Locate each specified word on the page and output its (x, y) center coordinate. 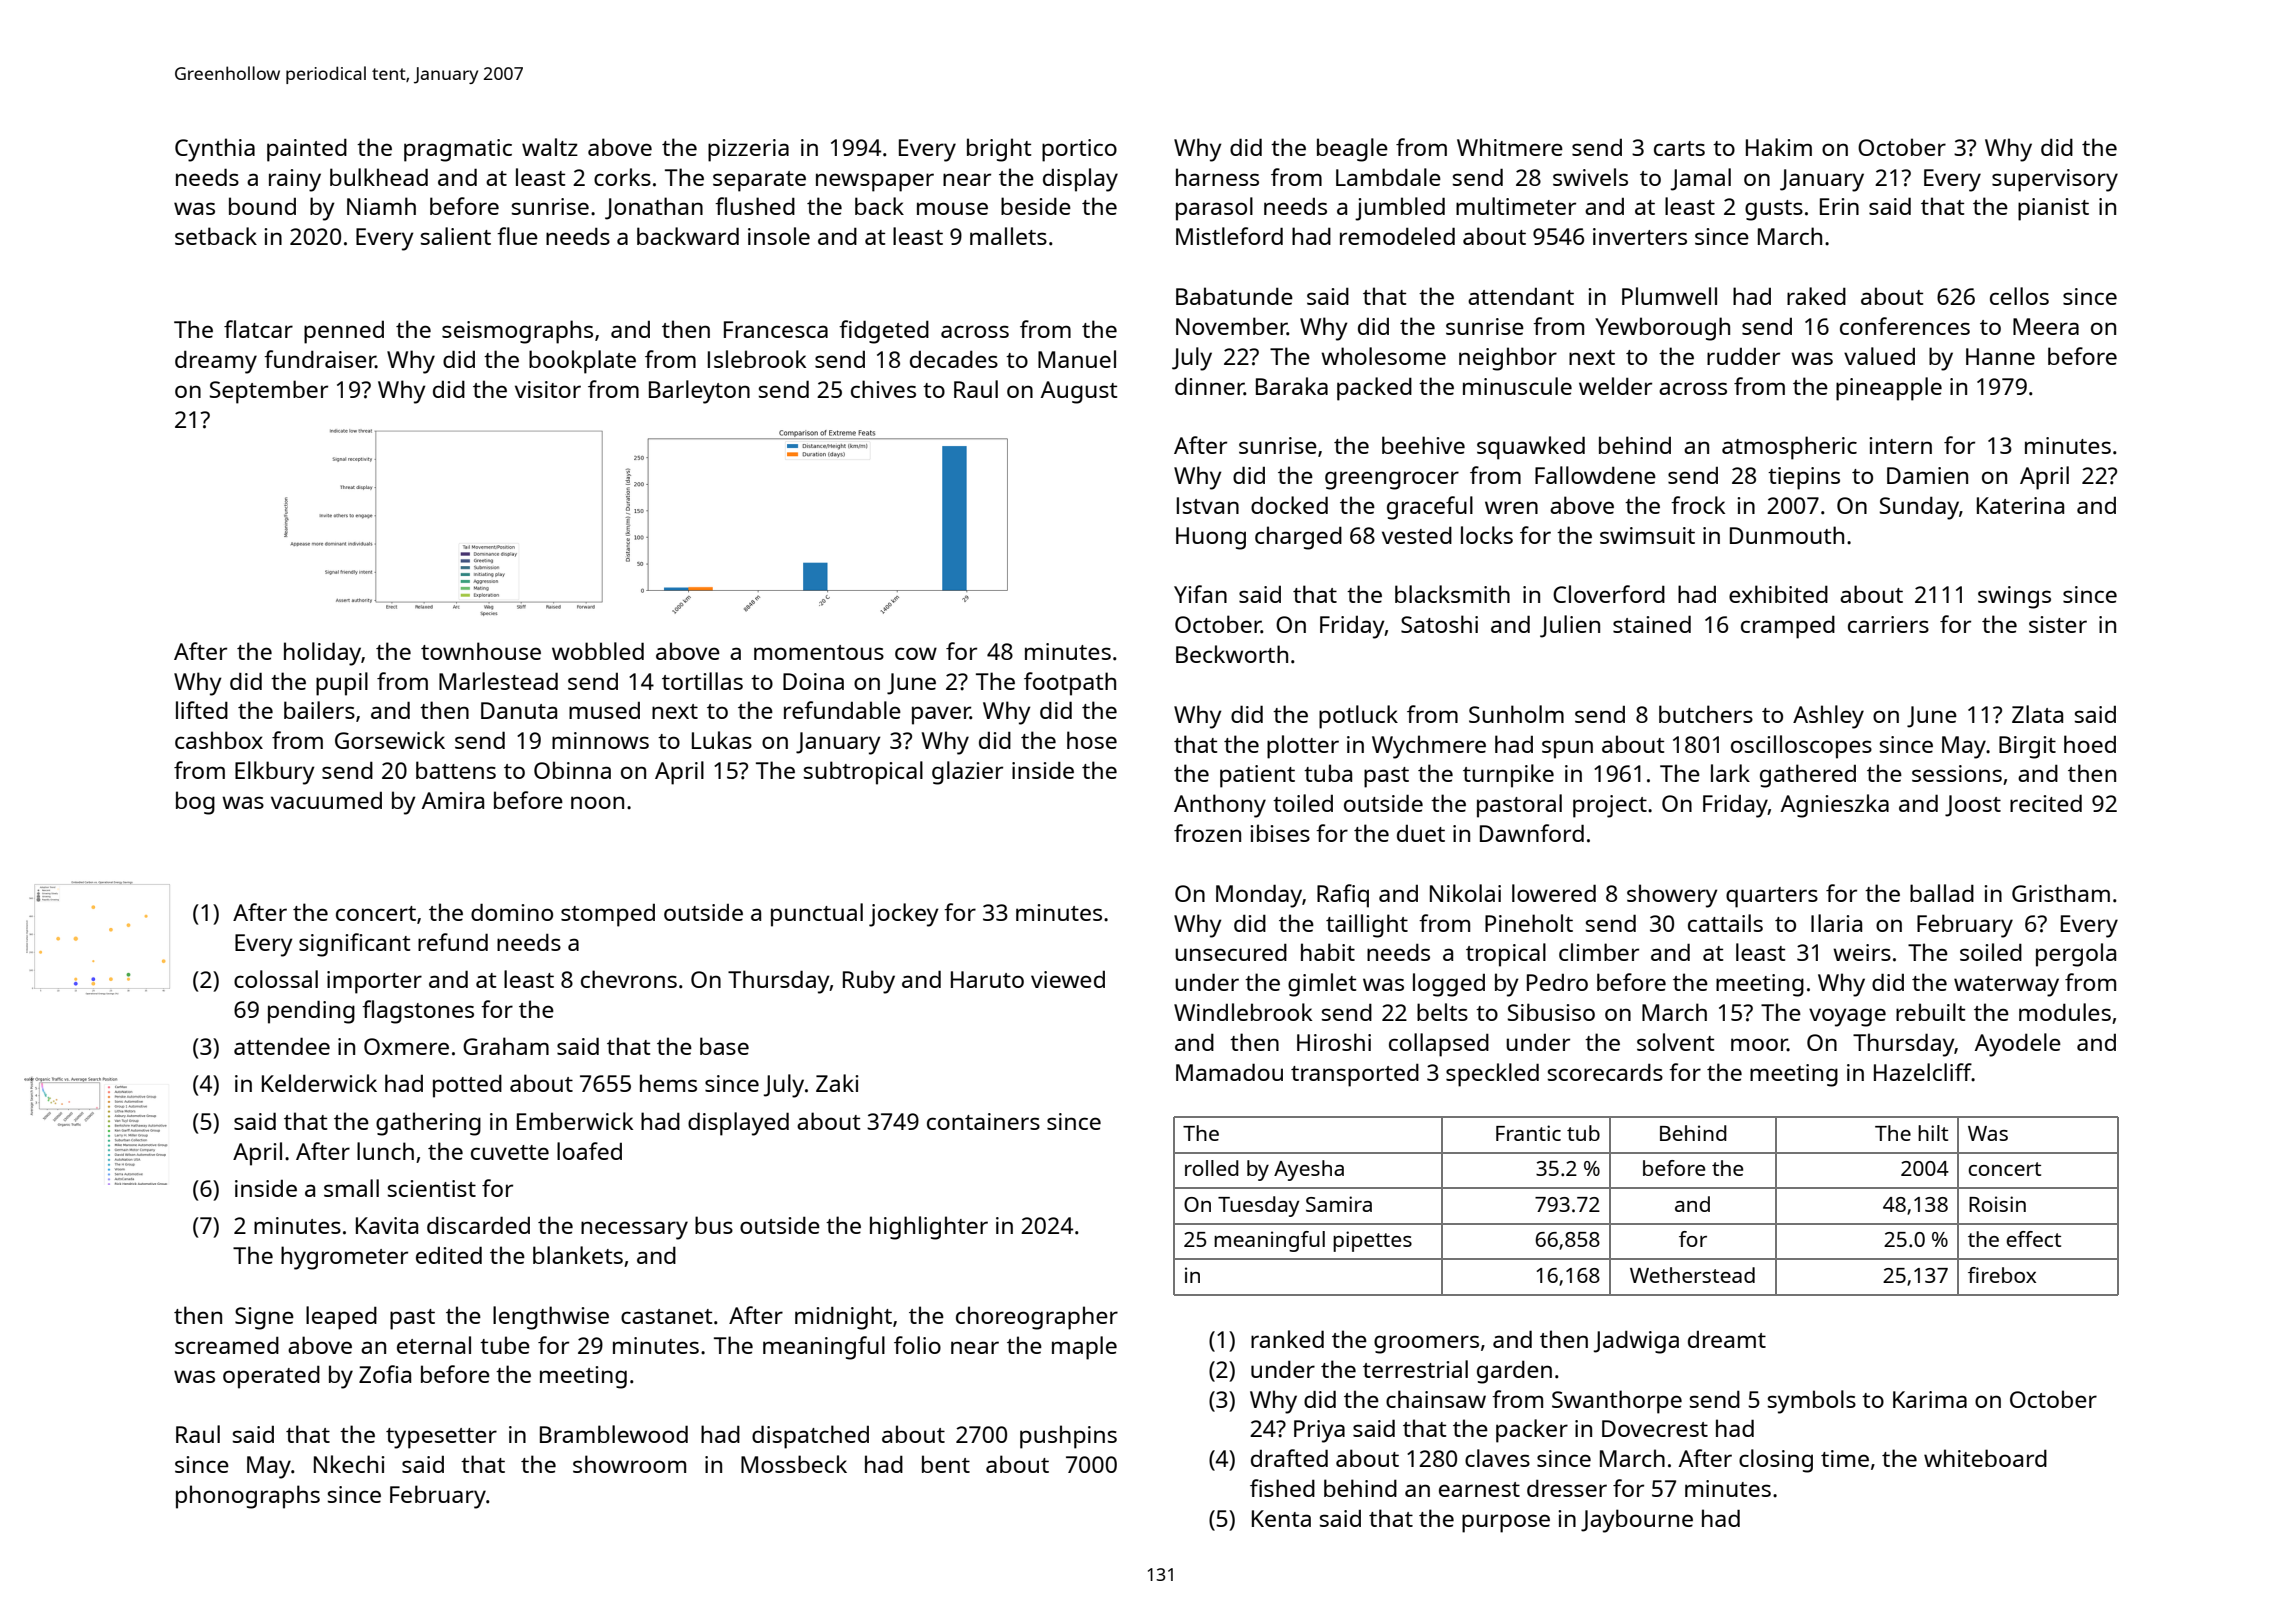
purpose (1506, 1523)
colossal (276, 979)
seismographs (517, 332)
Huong (1211, 538)
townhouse (481, 651)
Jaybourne (1637, 1521)
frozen (1207, 833)
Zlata (2037, 714)
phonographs (248, 1497)
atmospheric (1789, 448)
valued (1879, 356)
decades (954, 359)
